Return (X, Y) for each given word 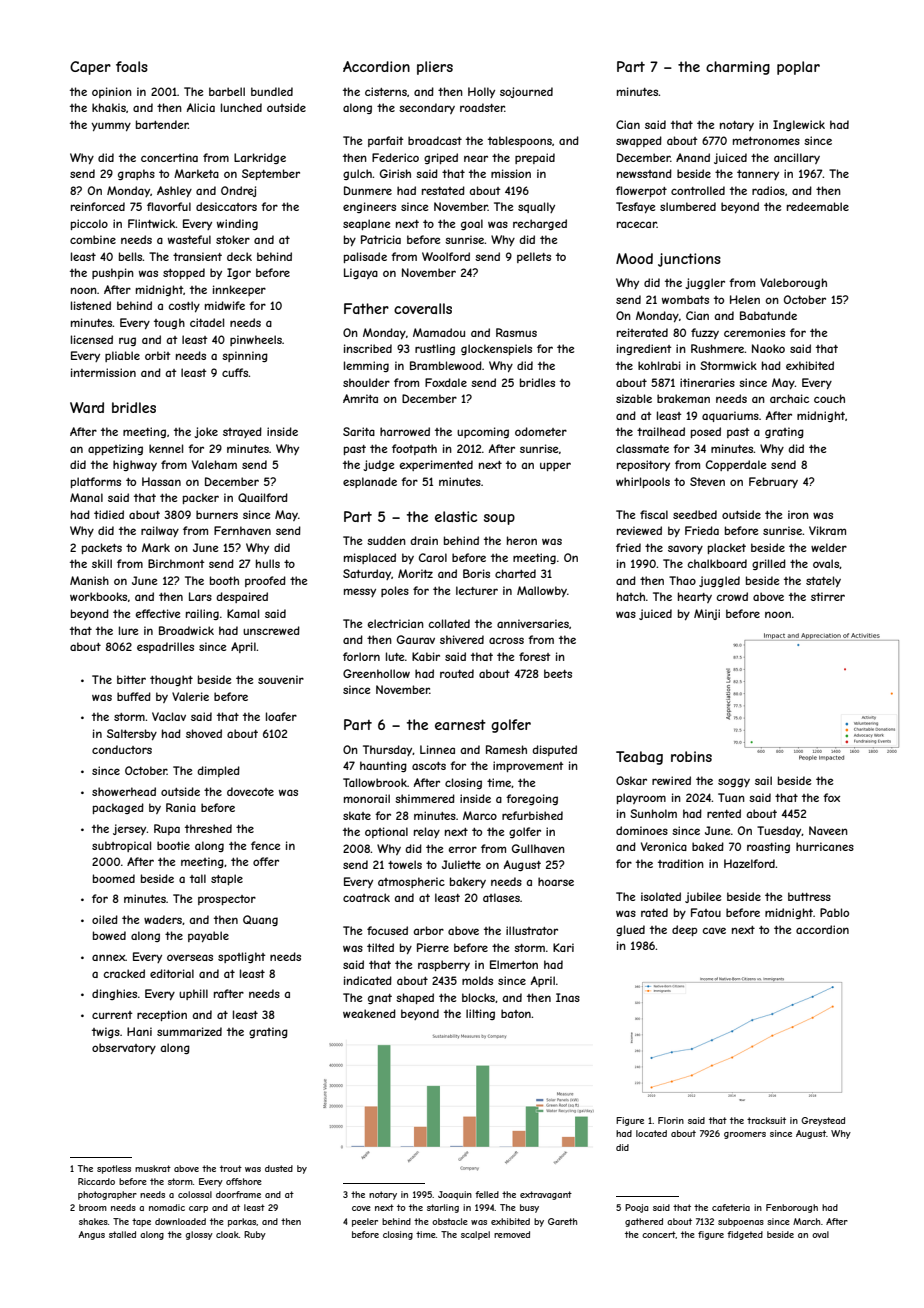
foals (132, 66)
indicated (368, 980)
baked (708, 846)
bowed (109, 935)
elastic (456, 516)
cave (714, 930)
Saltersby (132, 734)
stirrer (828, 596)
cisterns (386, 91)
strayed (242, 432)
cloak (227, 1234)
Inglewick (799, 125)
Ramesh (506, 749)
